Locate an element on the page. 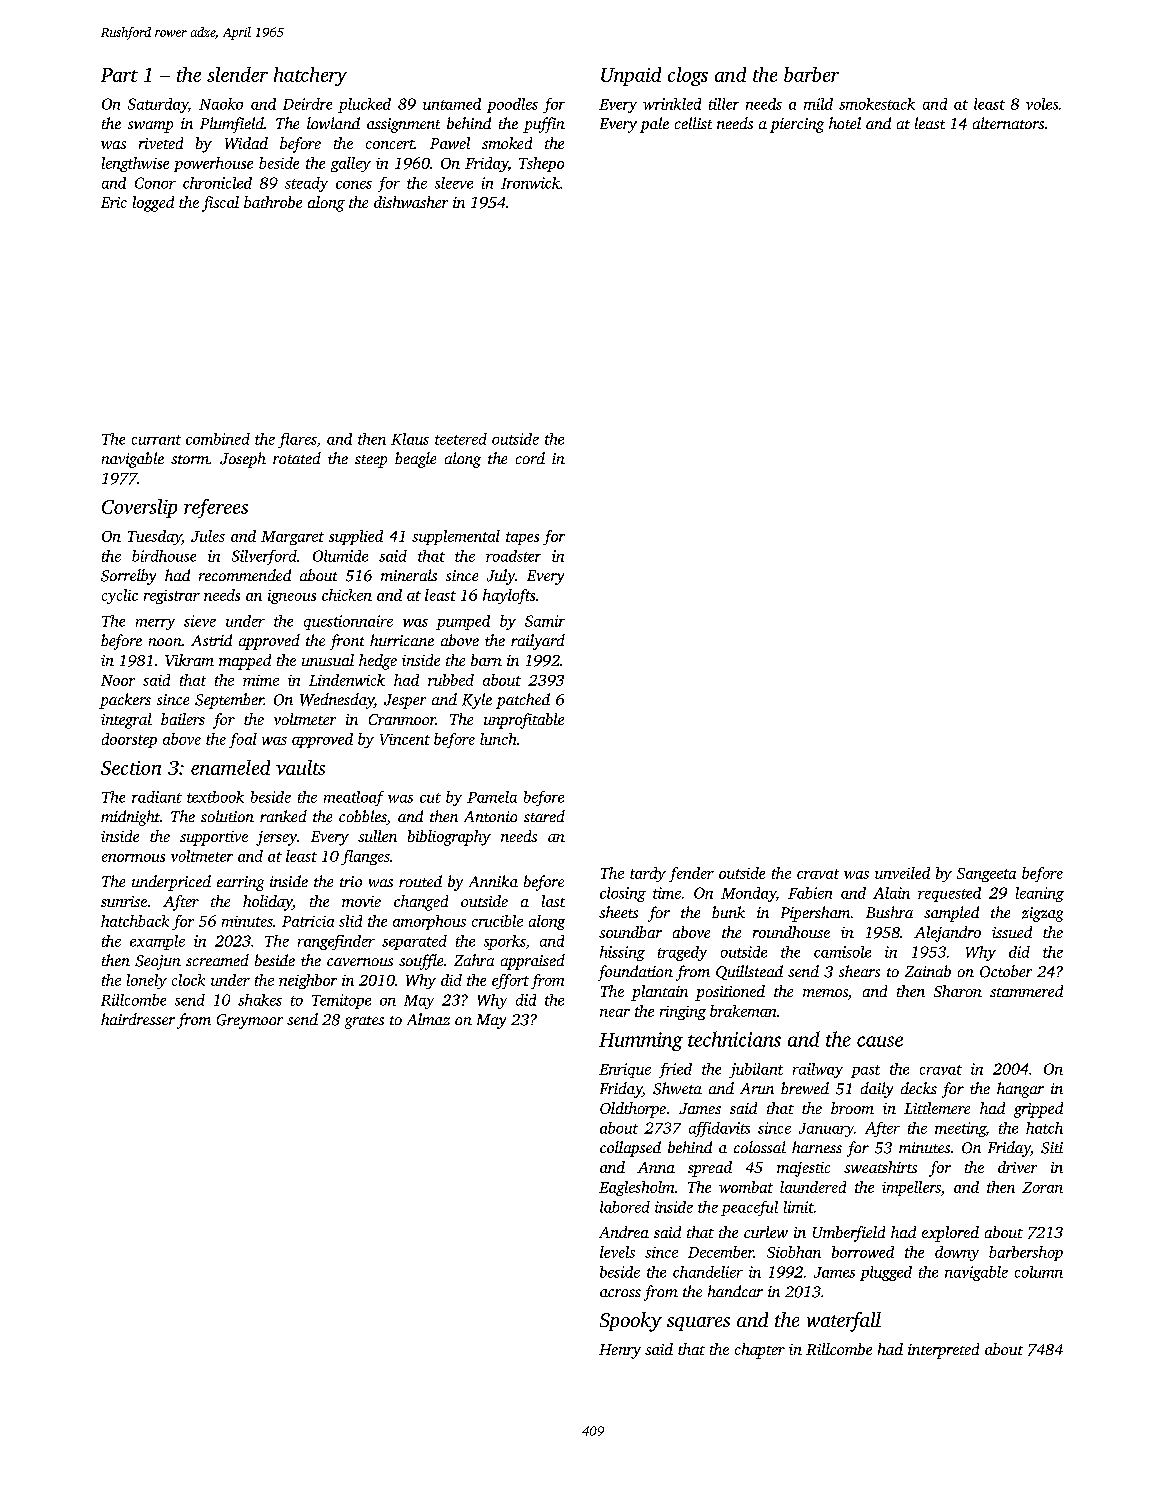  clogs is located at coordinates (688, 76).
